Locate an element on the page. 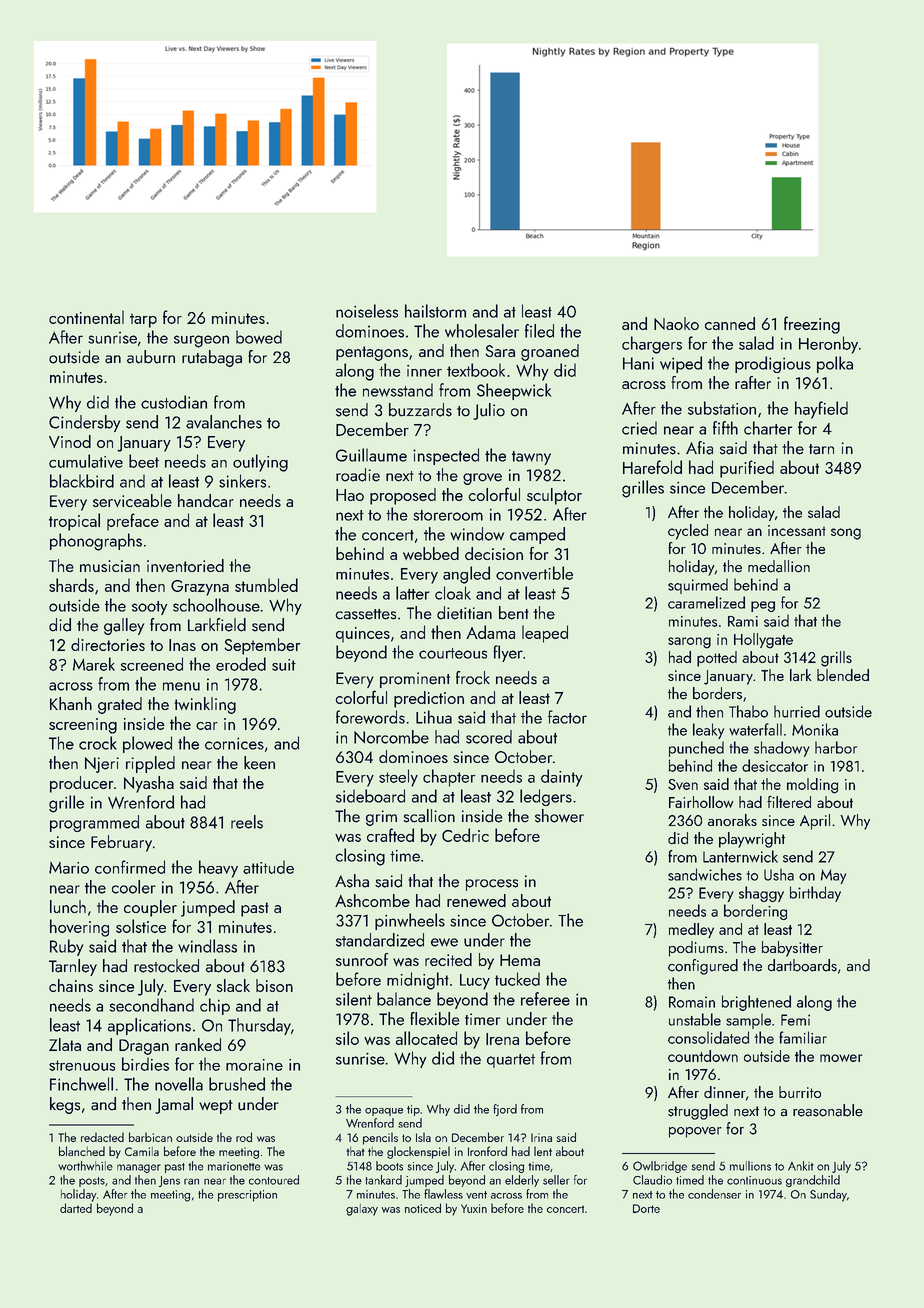 The height and width of the document is (1308, 924). bent is located at coordinates (514, 613).
